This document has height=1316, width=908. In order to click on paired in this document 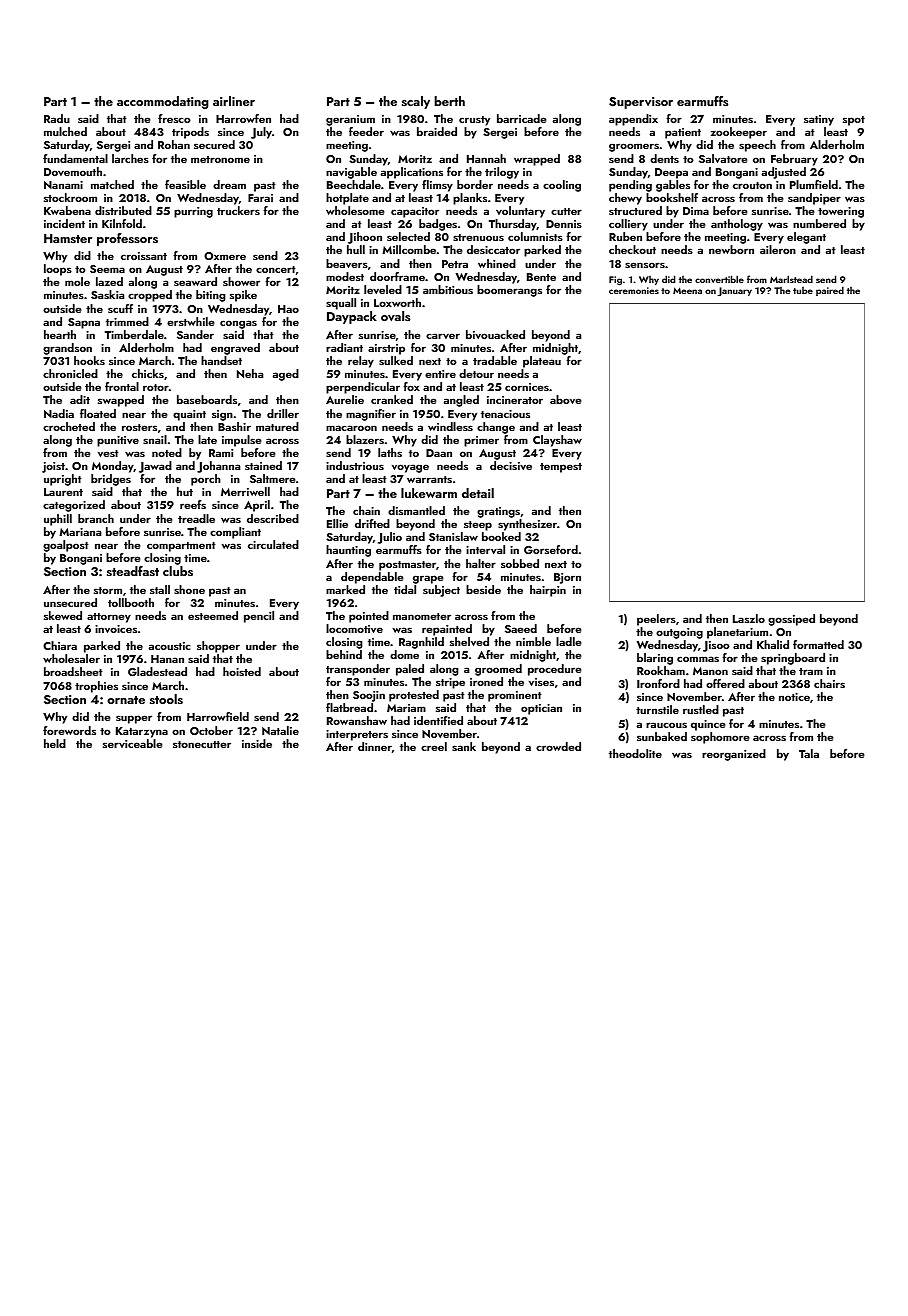, I will do `click(830, 291)`.
